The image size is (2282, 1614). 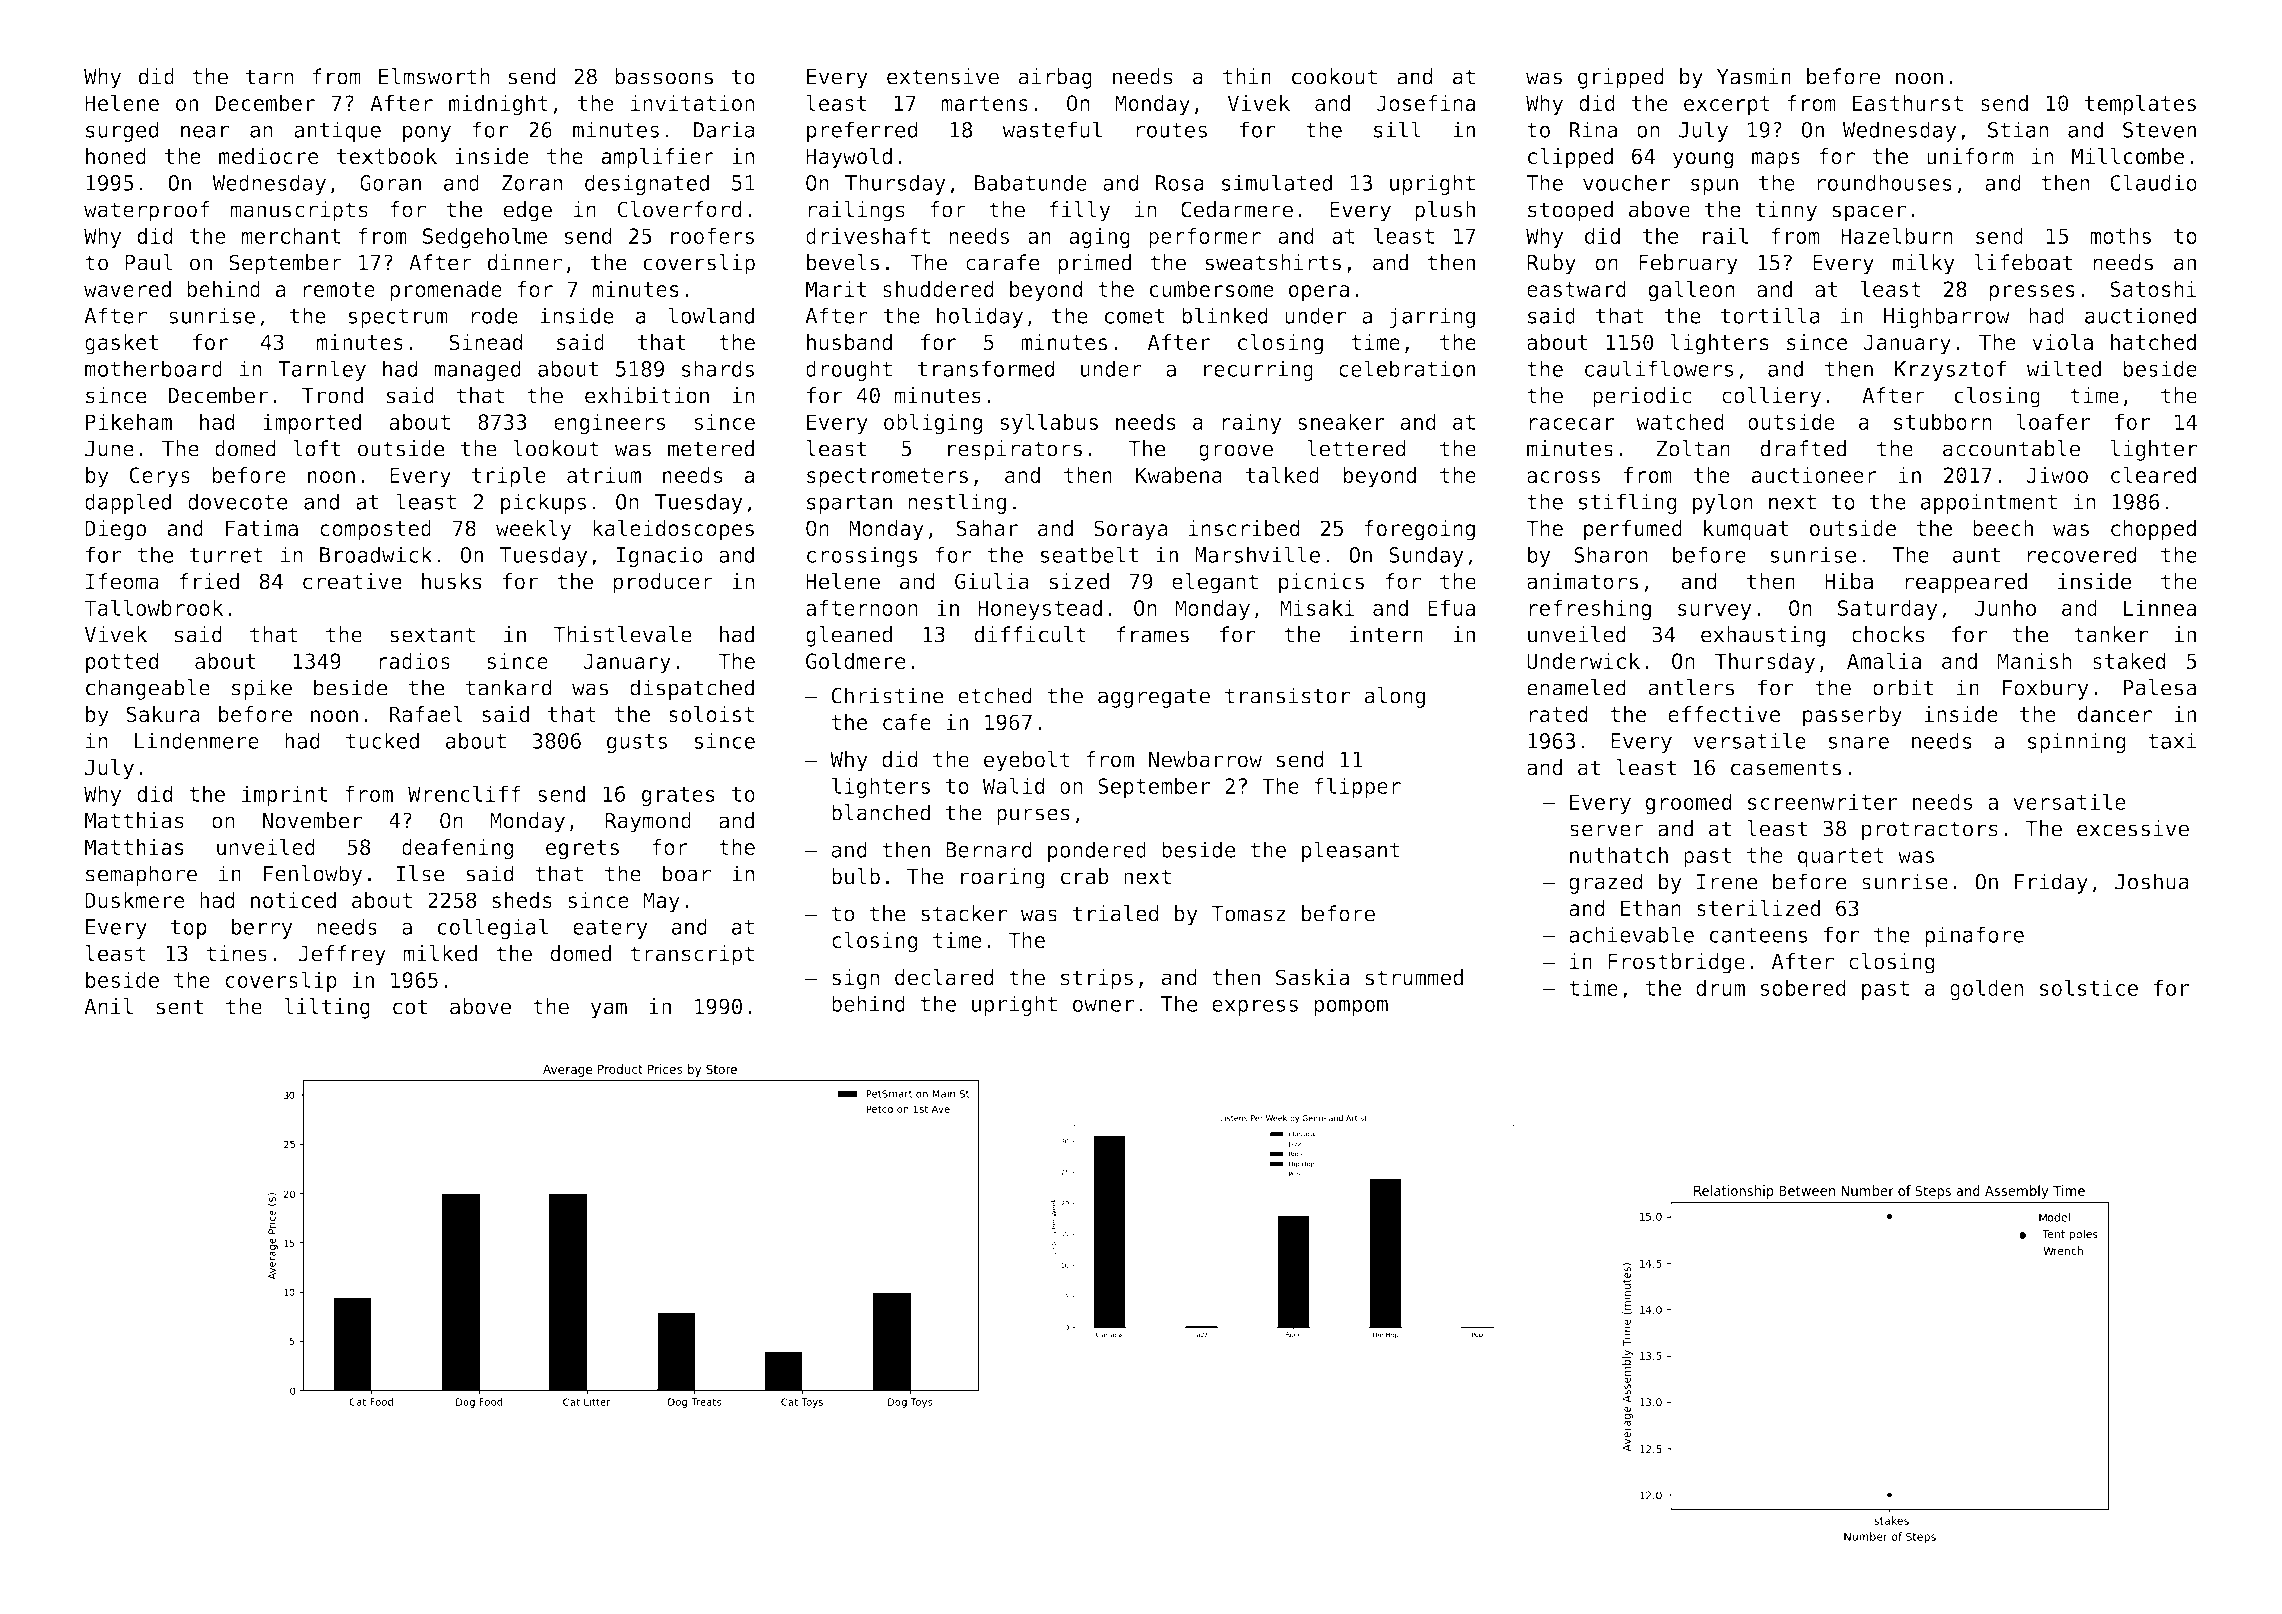 What do you see at coordinates (2153, 474) in the document?
I see `cleared` at bounding box center [2153, 474].
